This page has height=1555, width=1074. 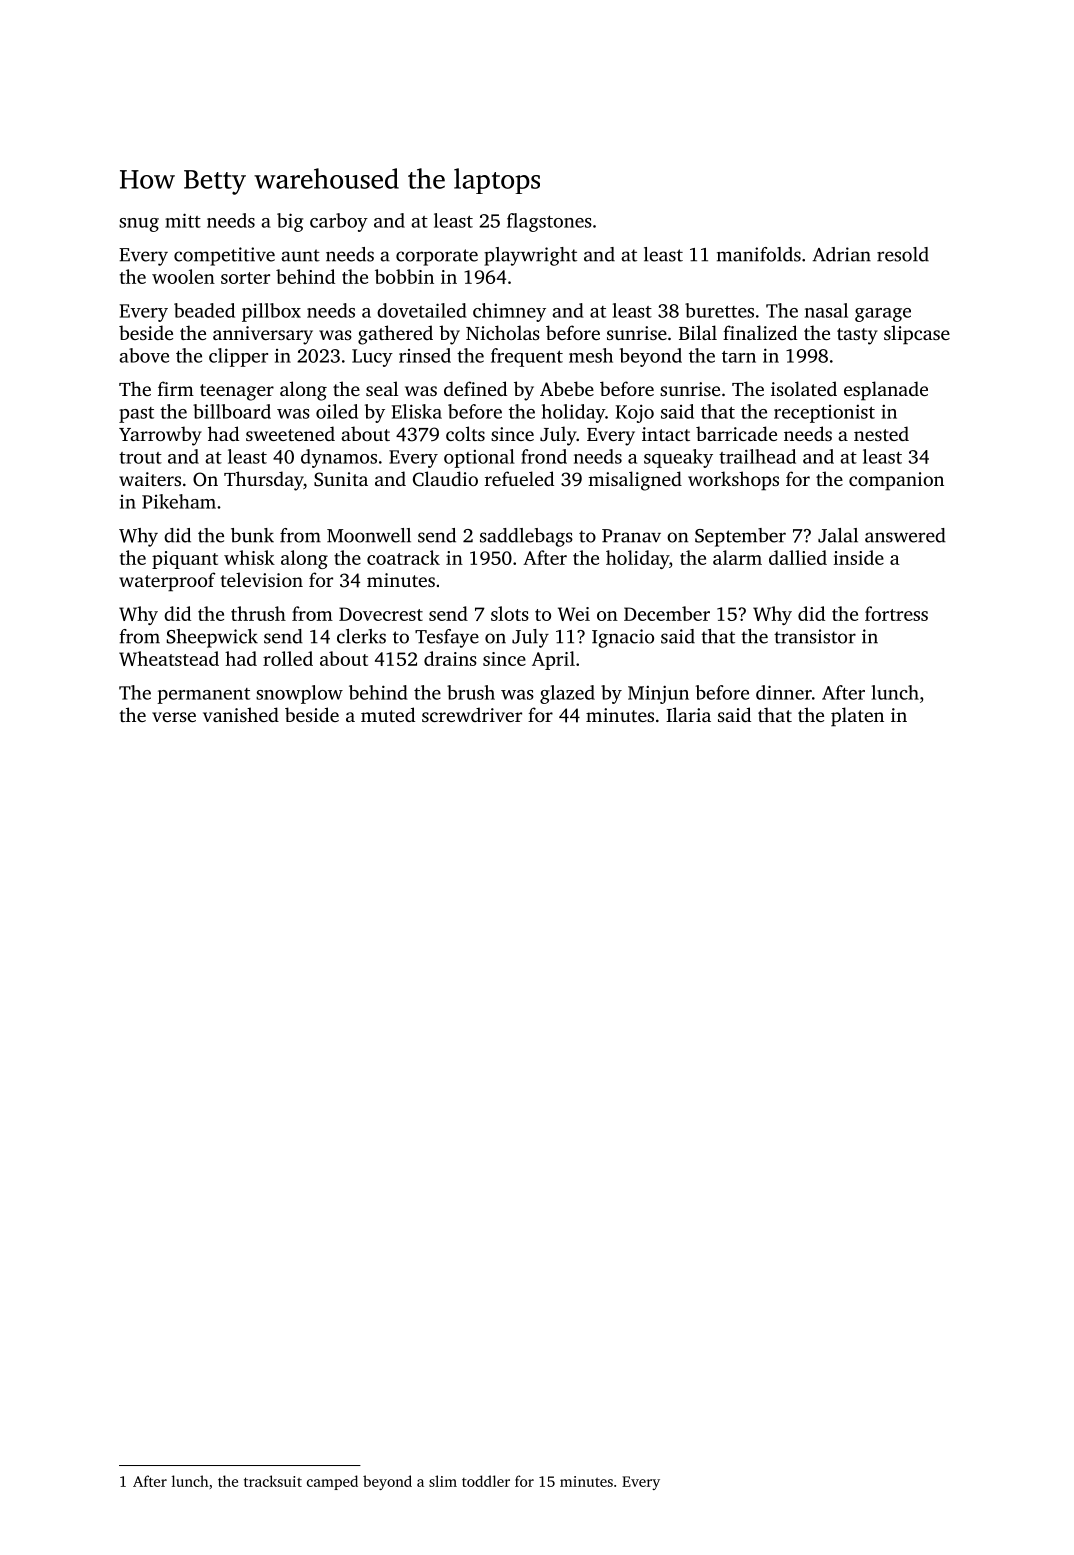 What do you see at coordinates (472, 714) in the page?
I see `screwdriver` at bounding box center [472, 714].
